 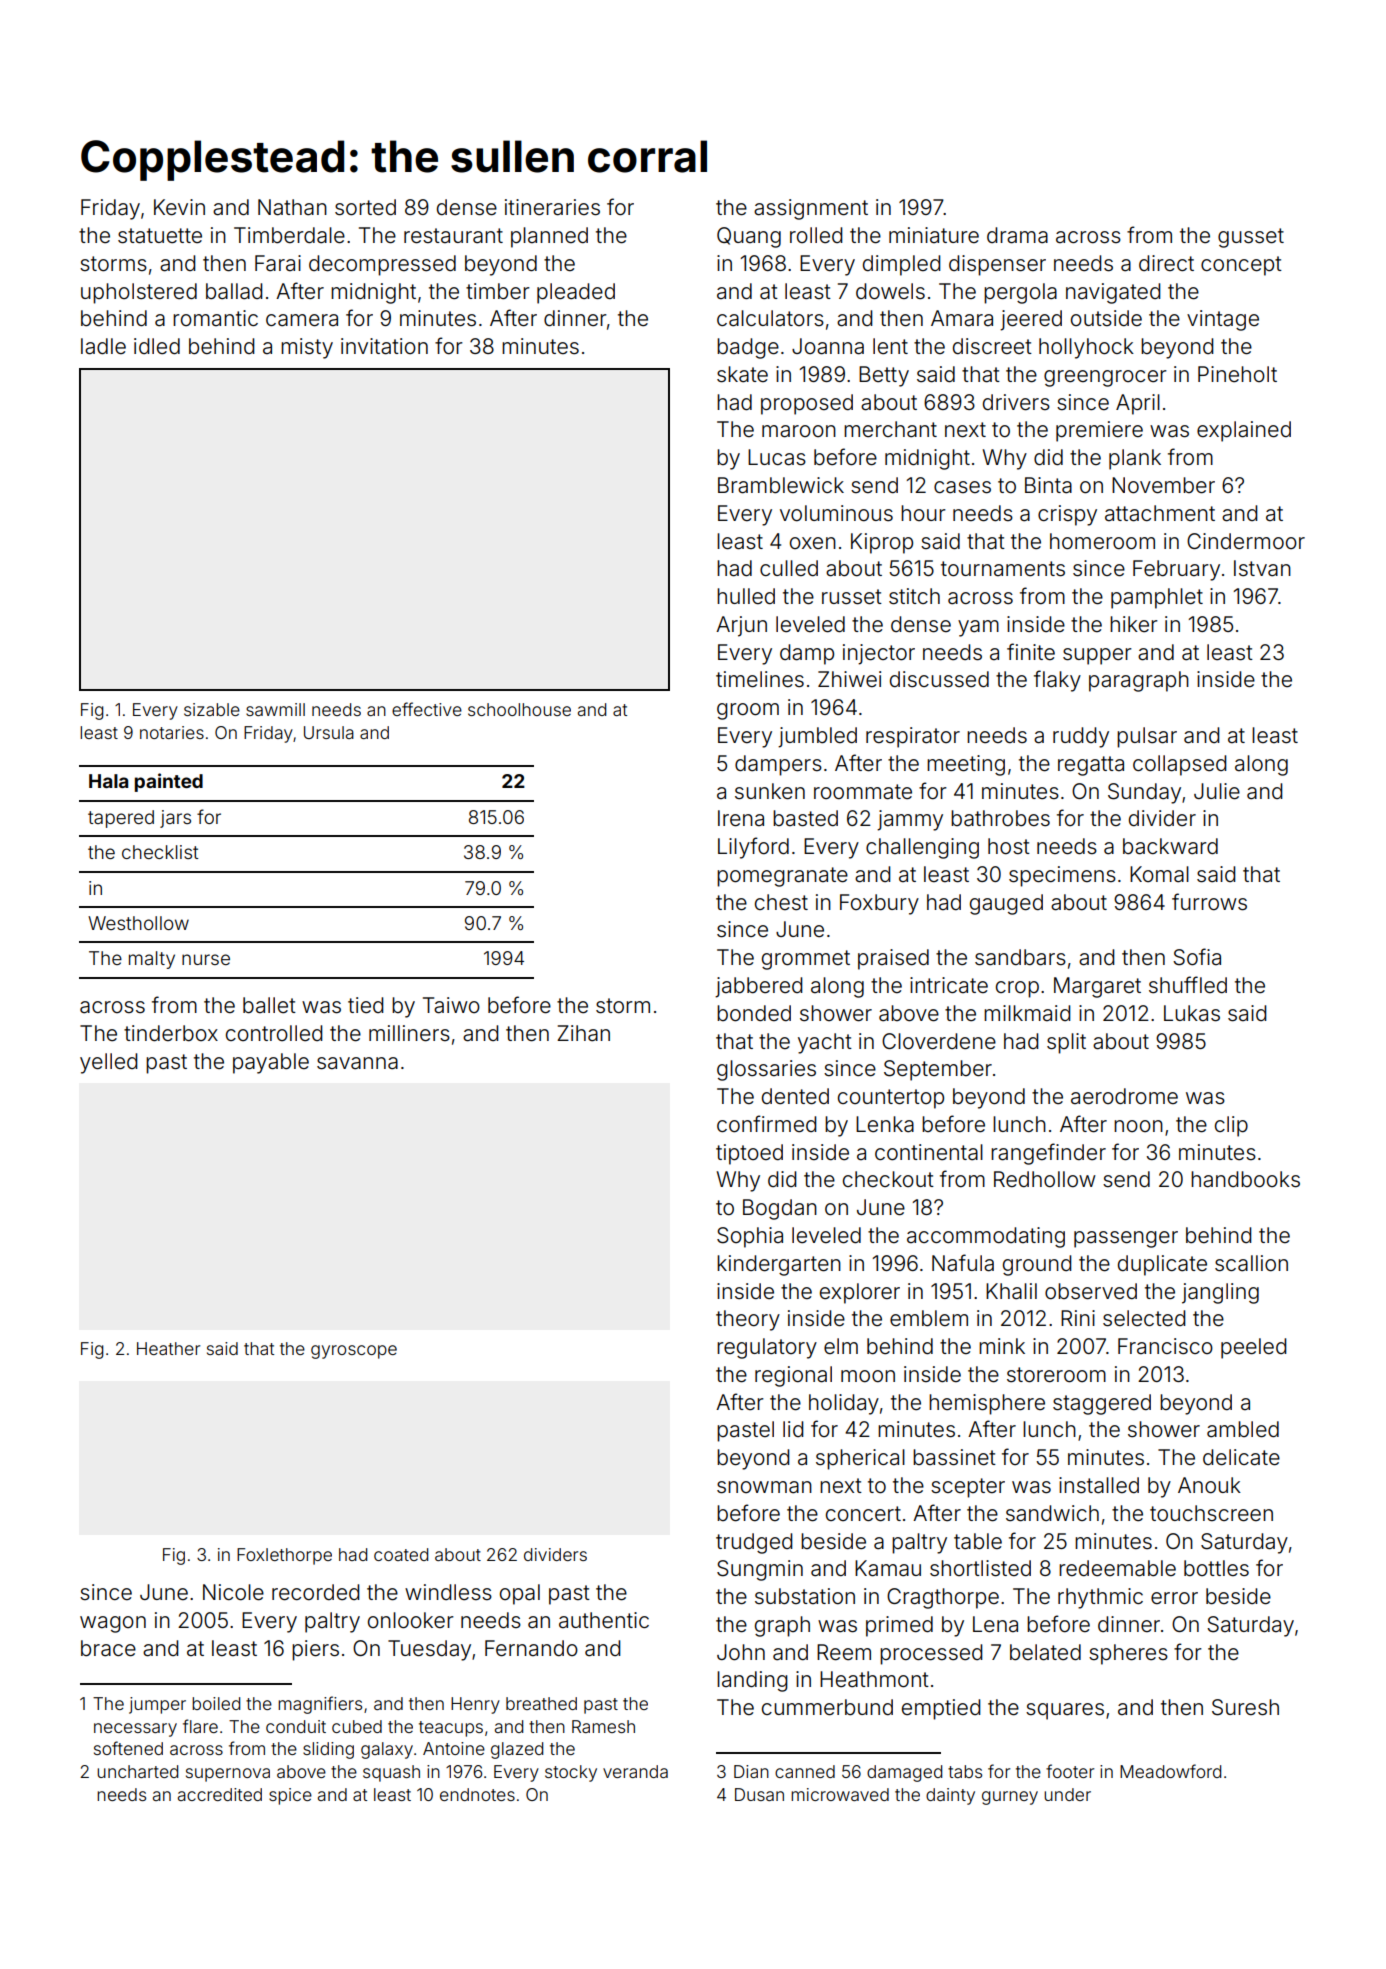 I want to click on Arjun, so click(x=741, y=626).
